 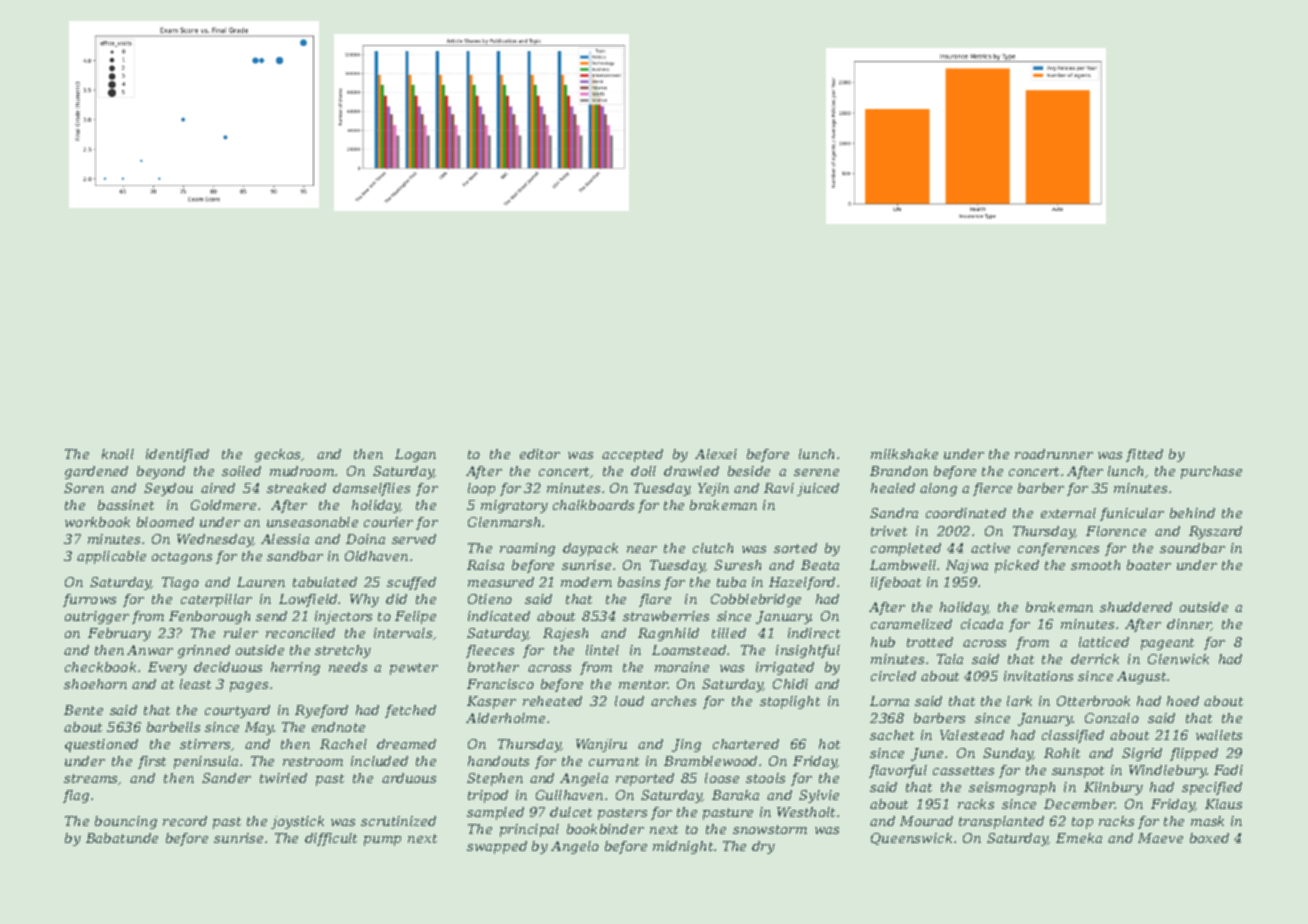 I want to click on pages, so click(x=249, y=687).
